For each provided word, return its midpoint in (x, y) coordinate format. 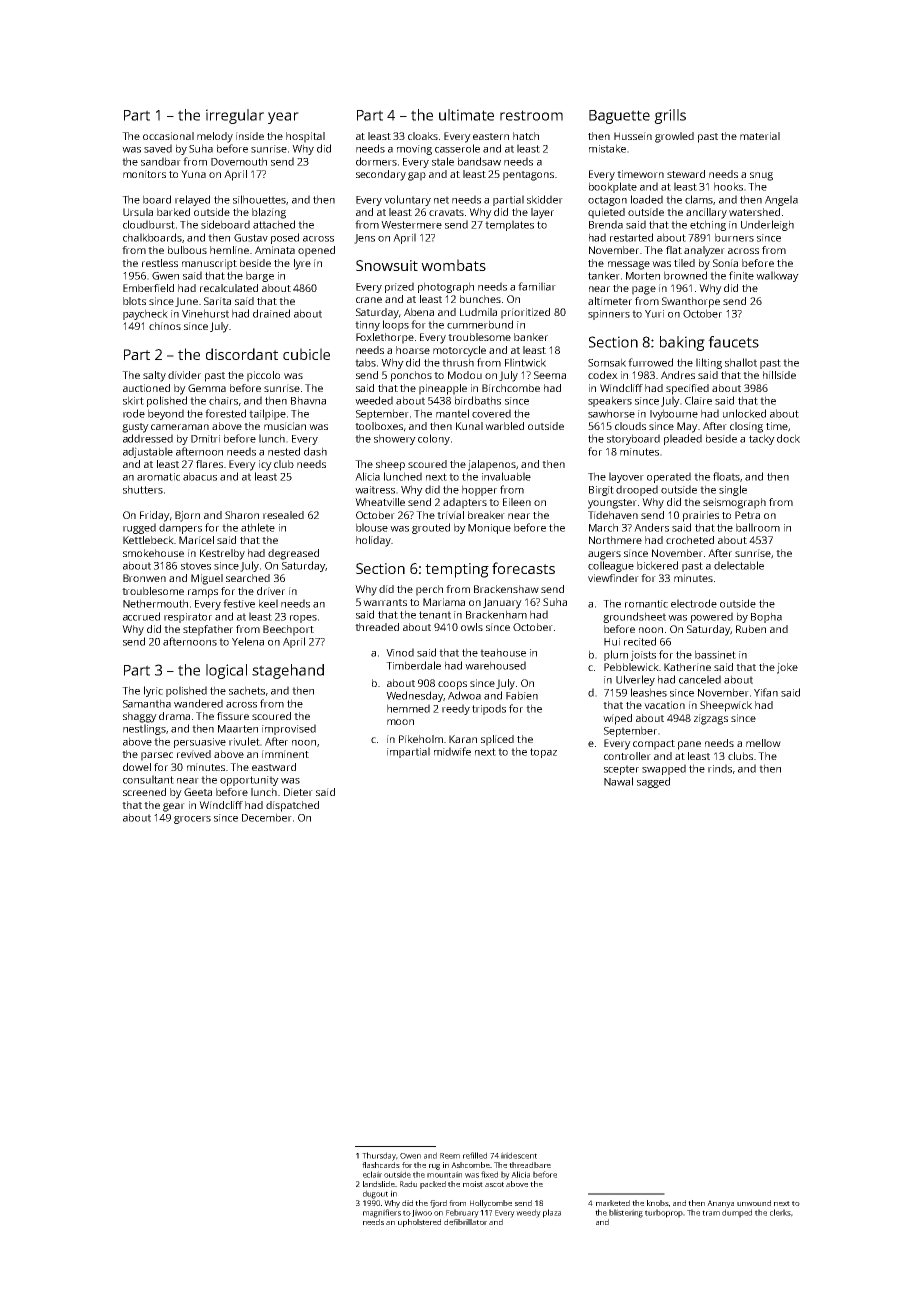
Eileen (517, 502)
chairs (223, 400)
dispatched (292, 806)
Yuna (193, 174)
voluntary (407, 200)
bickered (657, 565)
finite (741, 275)
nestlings (144, 729)
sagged (653, 782)
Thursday (379, 1156)
